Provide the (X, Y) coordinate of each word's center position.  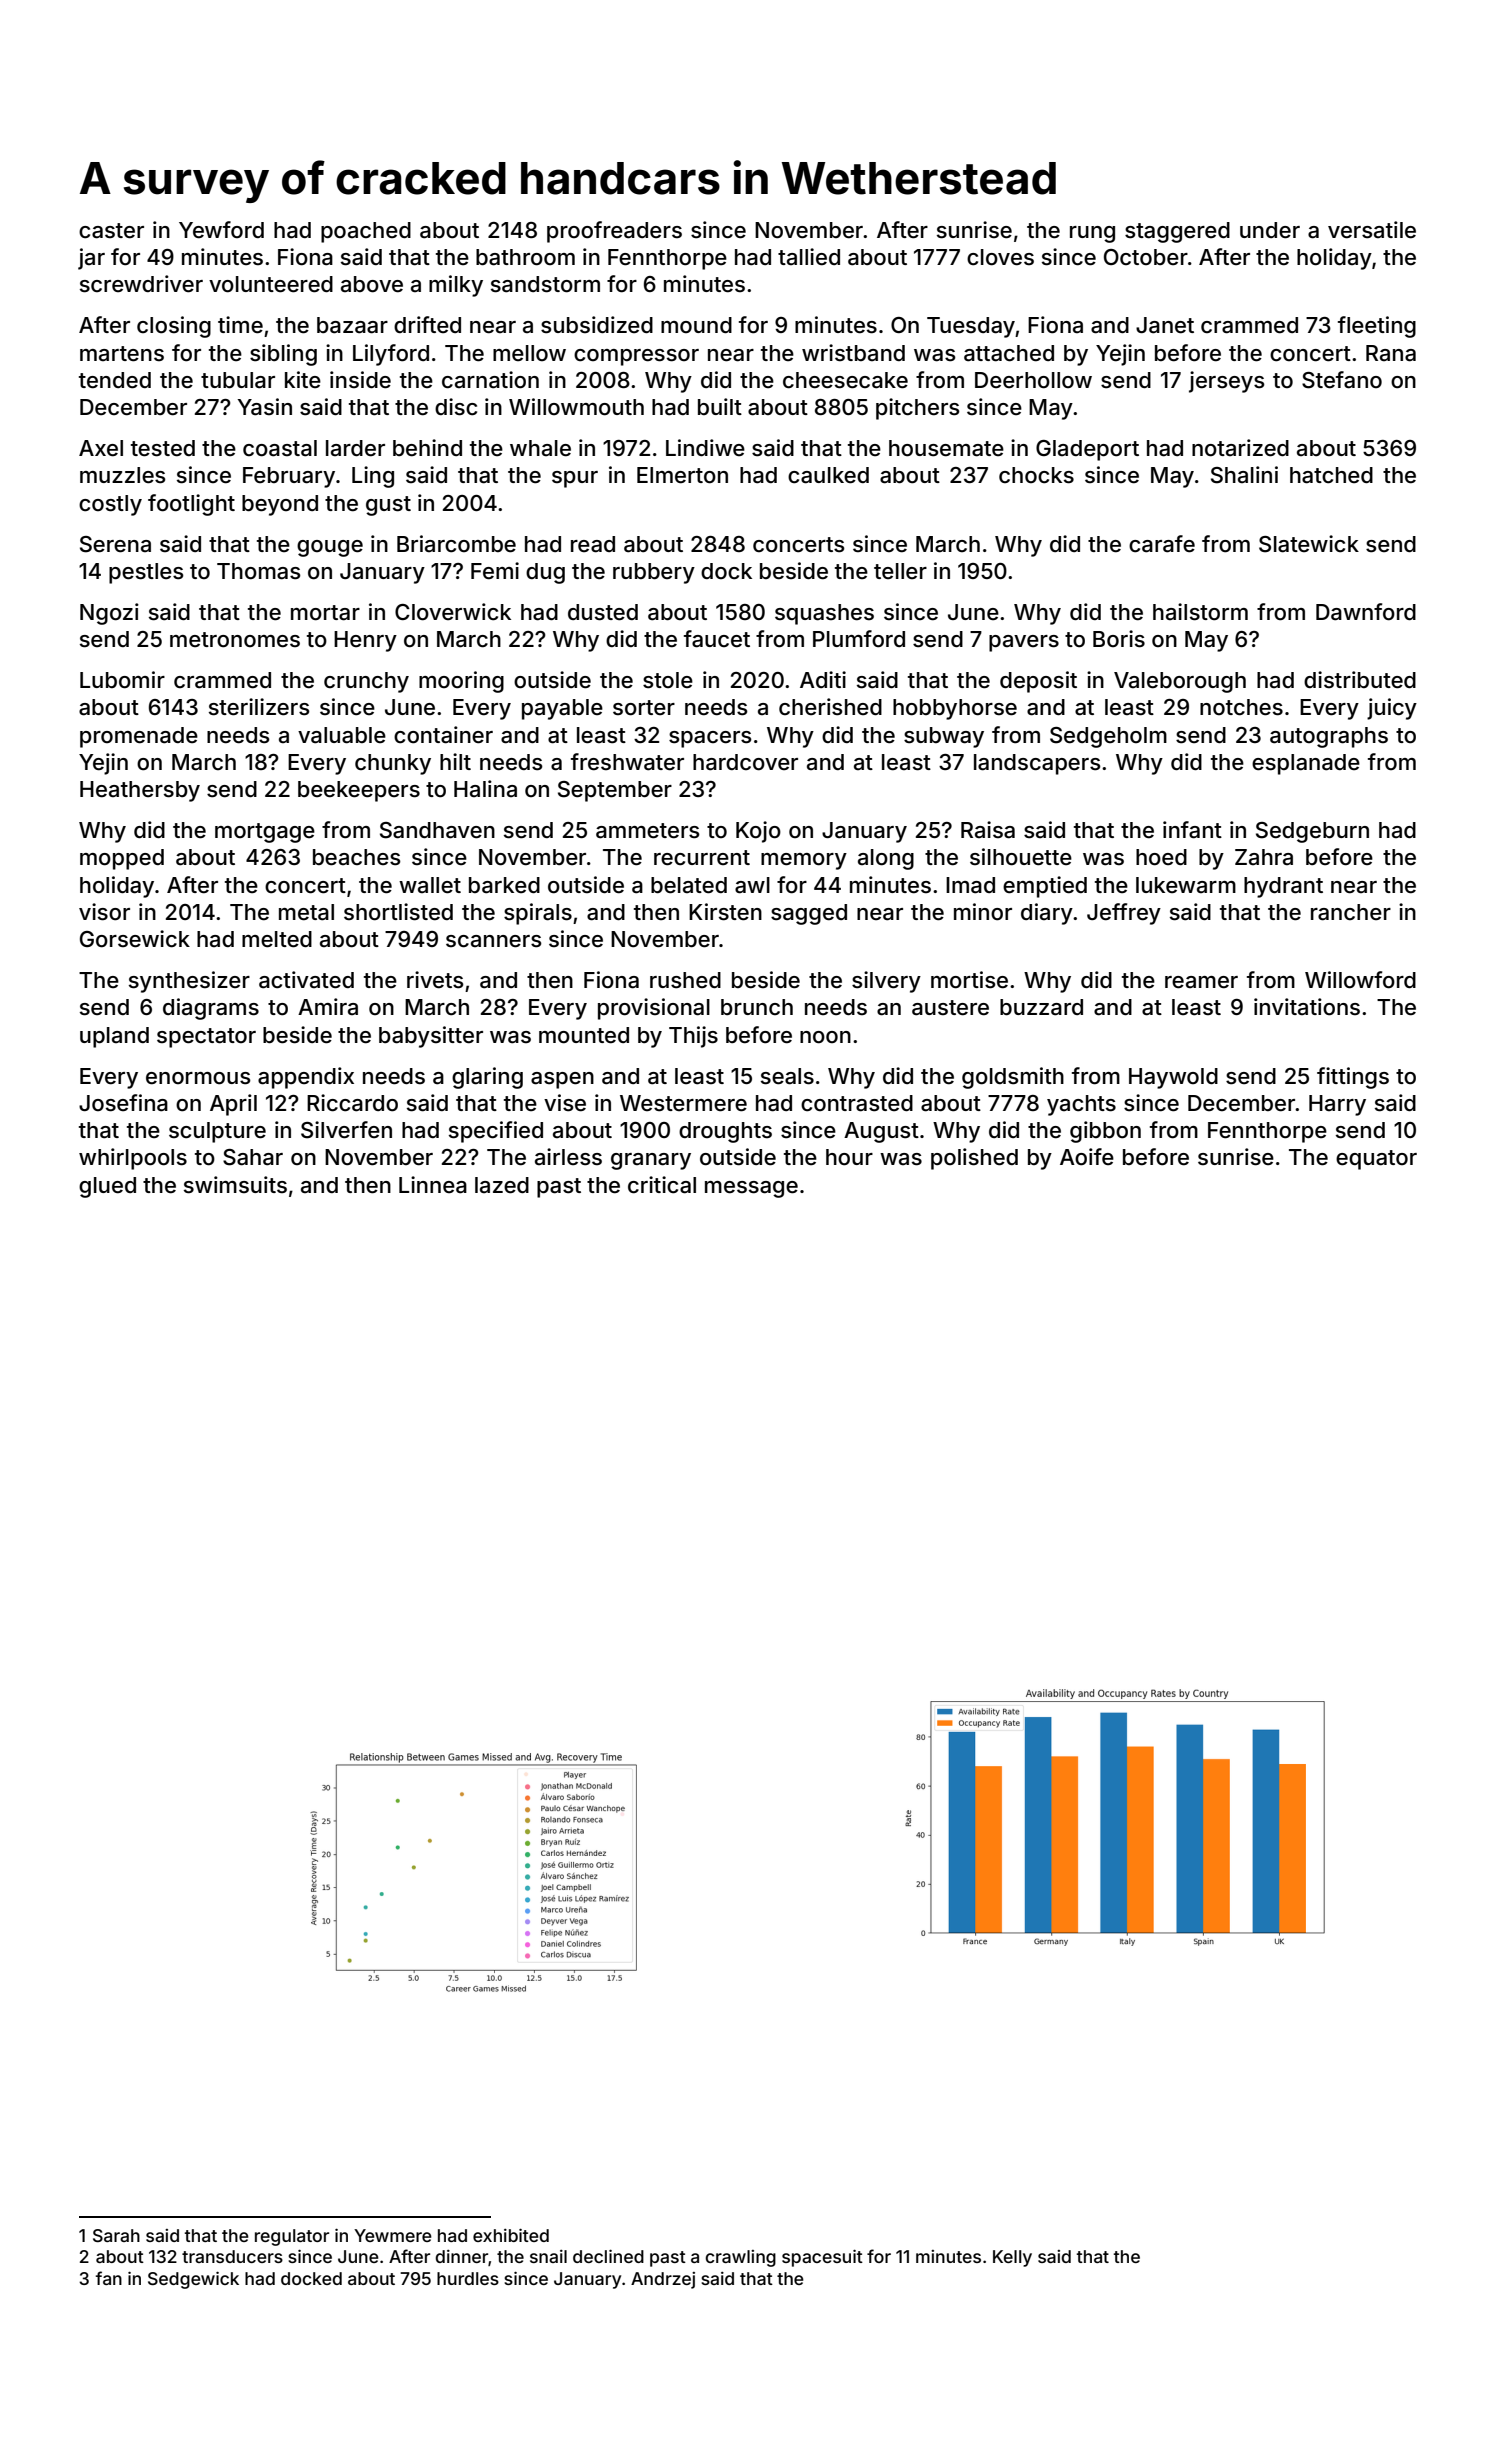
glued (107, 1187)
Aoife (1087, 1157)
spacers (710, 739)
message (751, 1189)
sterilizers (259, 707)
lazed (502, 1185)
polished (974, 1159)
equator (1376, 1160)
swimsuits (235, 1185)
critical (662, 1185)
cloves (1000, 257)
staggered (1177, 232)
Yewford (221, 230)
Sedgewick (193, 2280)
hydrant (1283, 887)
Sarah (116, 2235)
